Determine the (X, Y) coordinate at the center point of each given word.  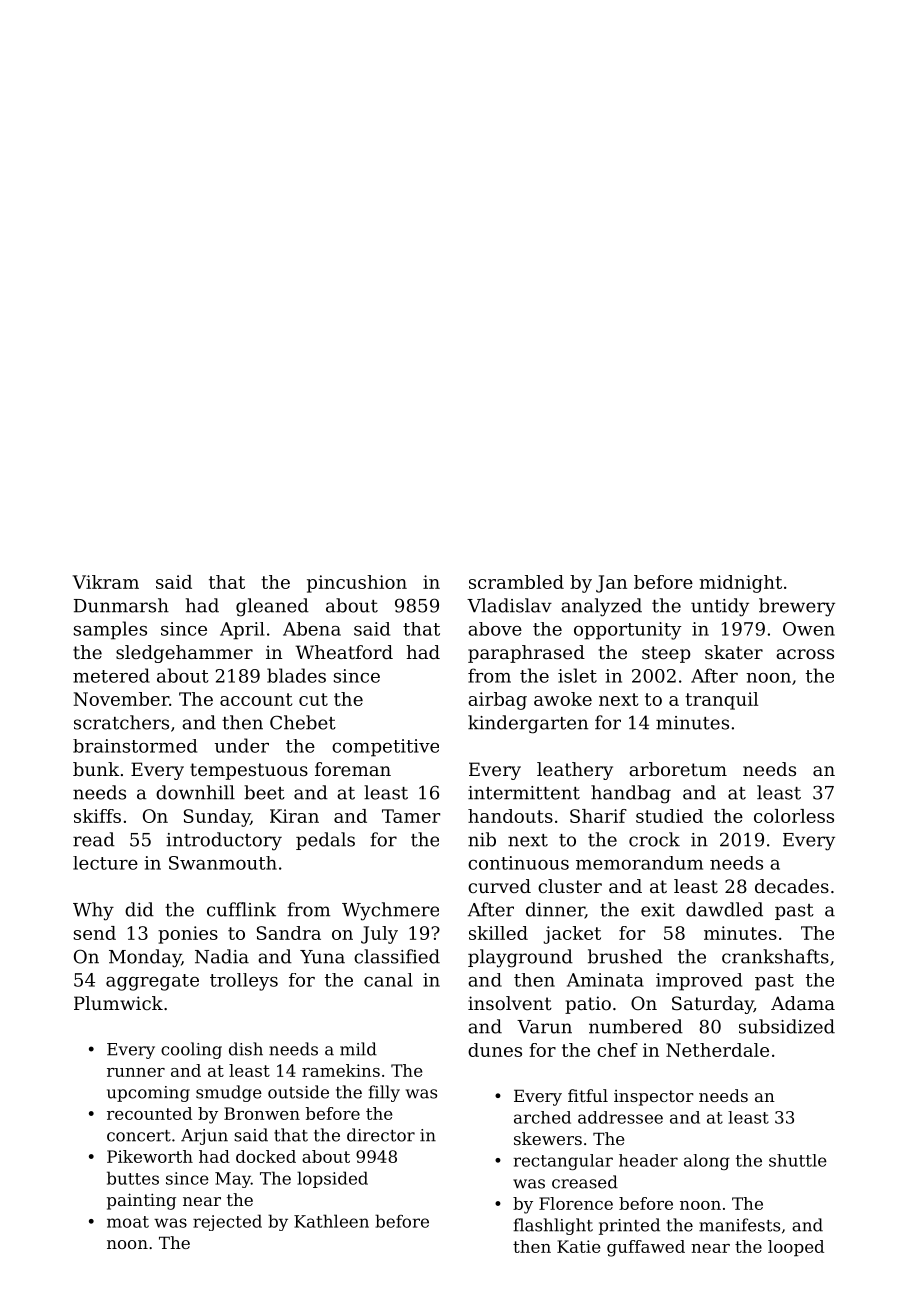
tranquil (721, 701)
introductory (224, 841)
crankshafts (775, 956)
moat (128, 1222)
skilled (498, 933)
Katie (579, 1246)
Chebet (303, 722)
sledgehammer (184, 654)
